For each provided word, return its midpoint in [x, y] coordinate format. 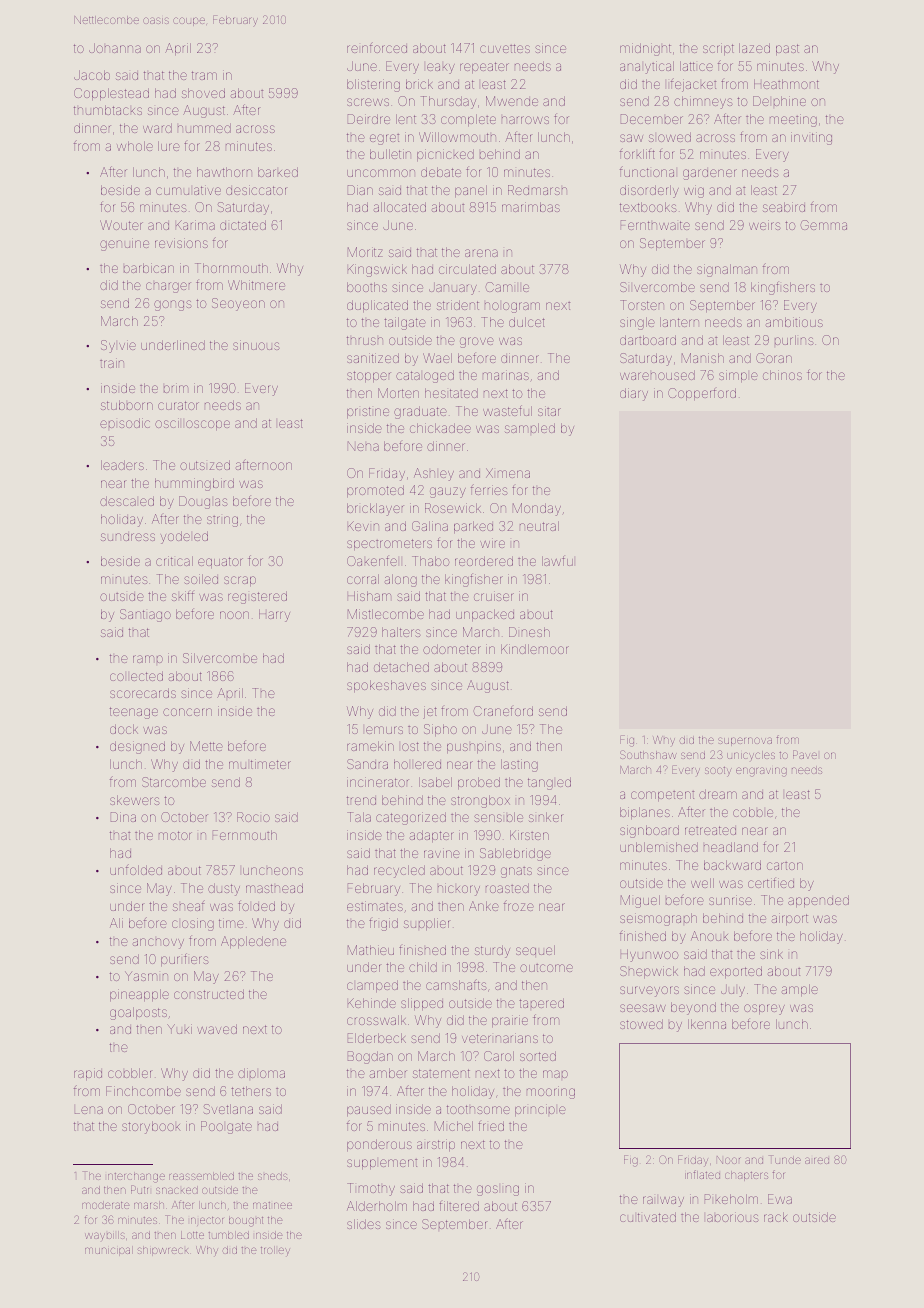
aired [817, 1160]
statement [441, 1073]
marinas [506, 375]
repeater [484, 68]
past [787, 50]
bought [246, 1221]
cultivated [648, 1217]
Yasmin [146, 976]
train [112, 363]
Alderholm [377, 1206]
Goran [774, 358]
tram [204, 75]
